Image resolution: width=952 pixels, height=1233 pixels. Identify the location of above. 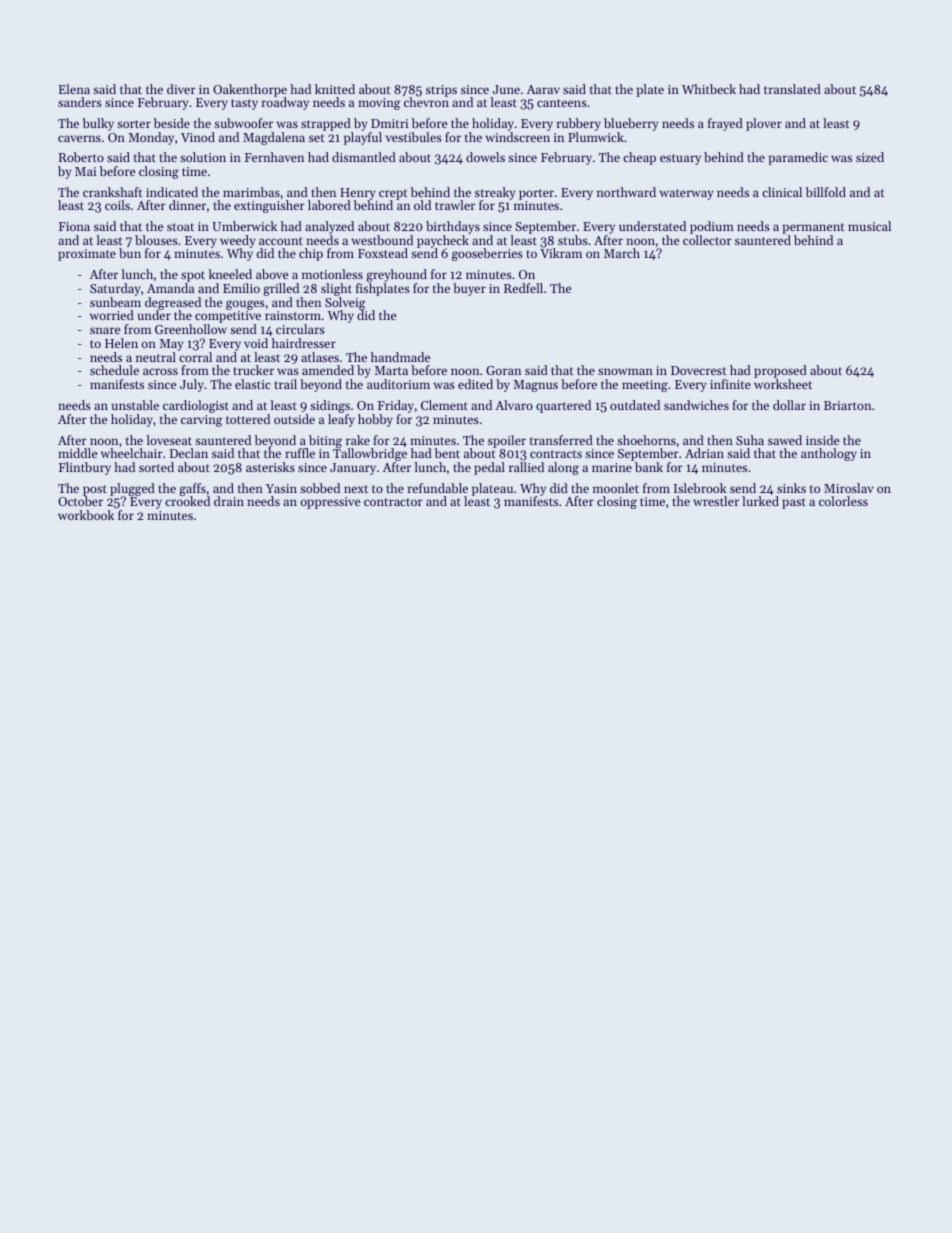
(272, 274).
